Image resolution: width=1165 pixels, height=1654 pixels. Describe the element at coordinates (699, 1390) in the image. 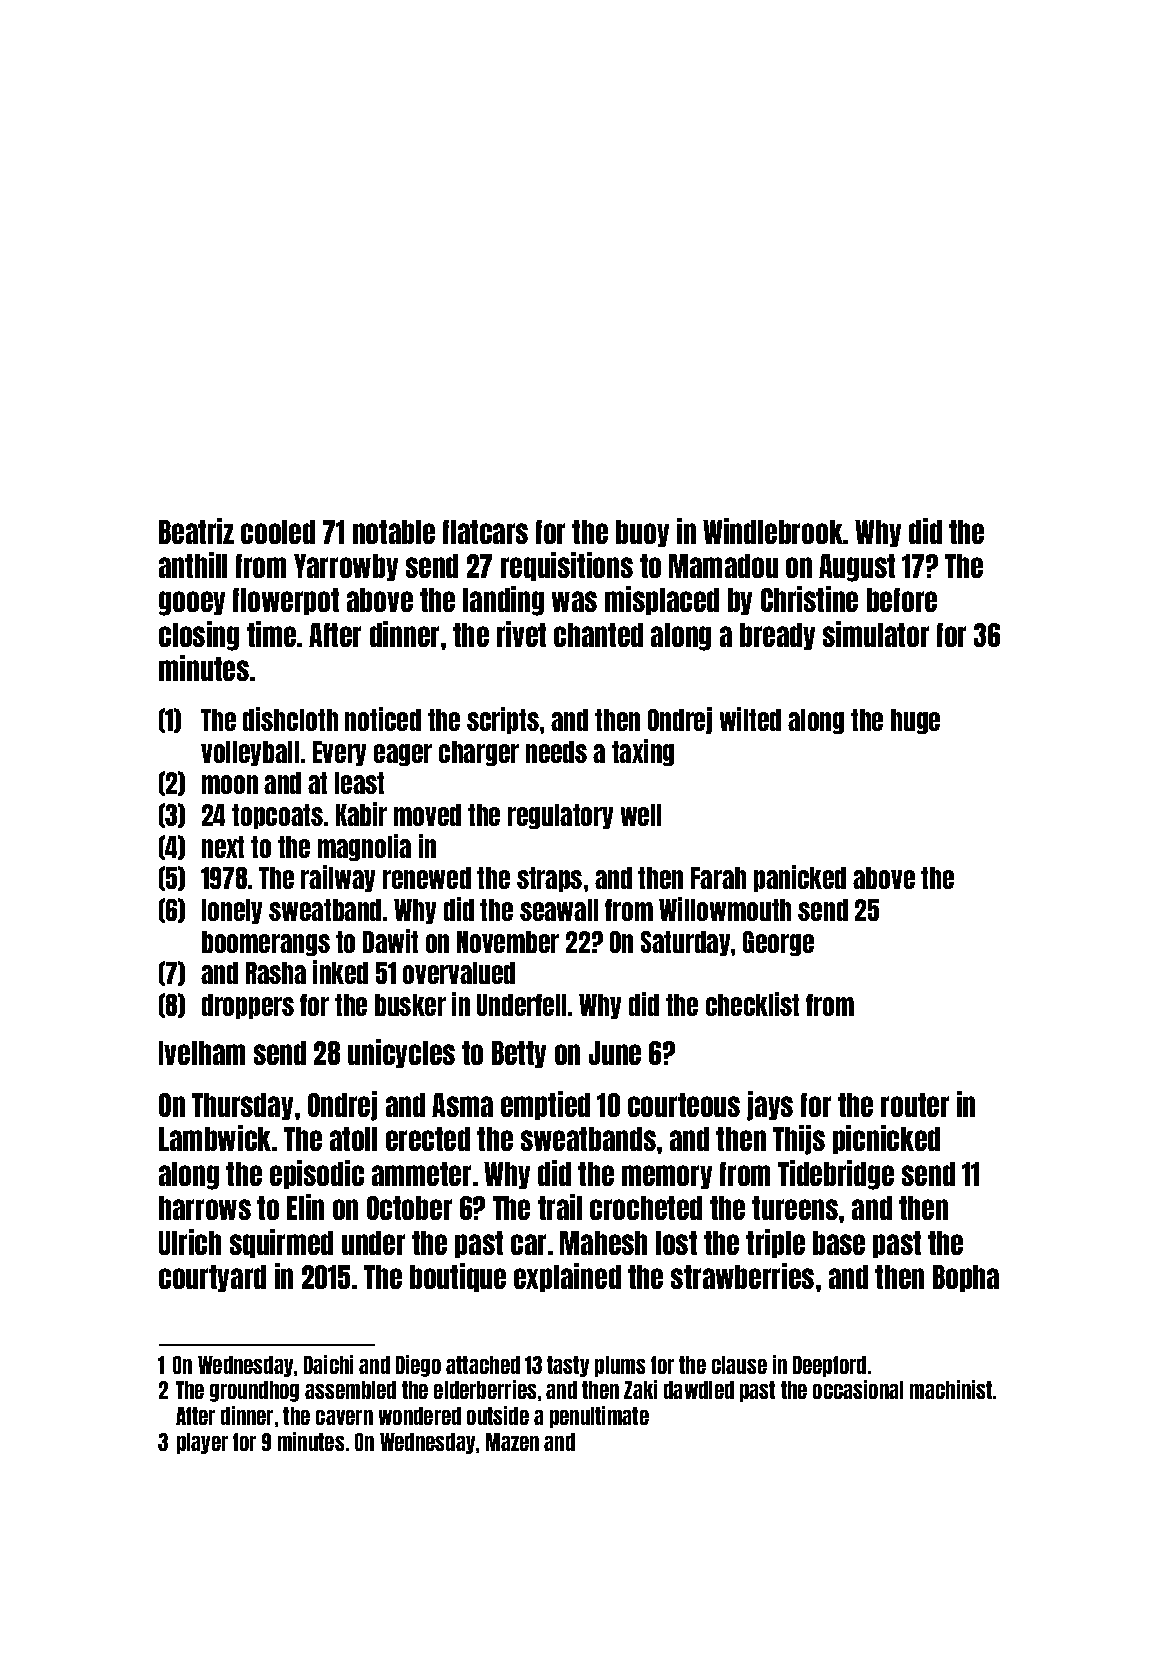

I see `dawdled` at that location.
